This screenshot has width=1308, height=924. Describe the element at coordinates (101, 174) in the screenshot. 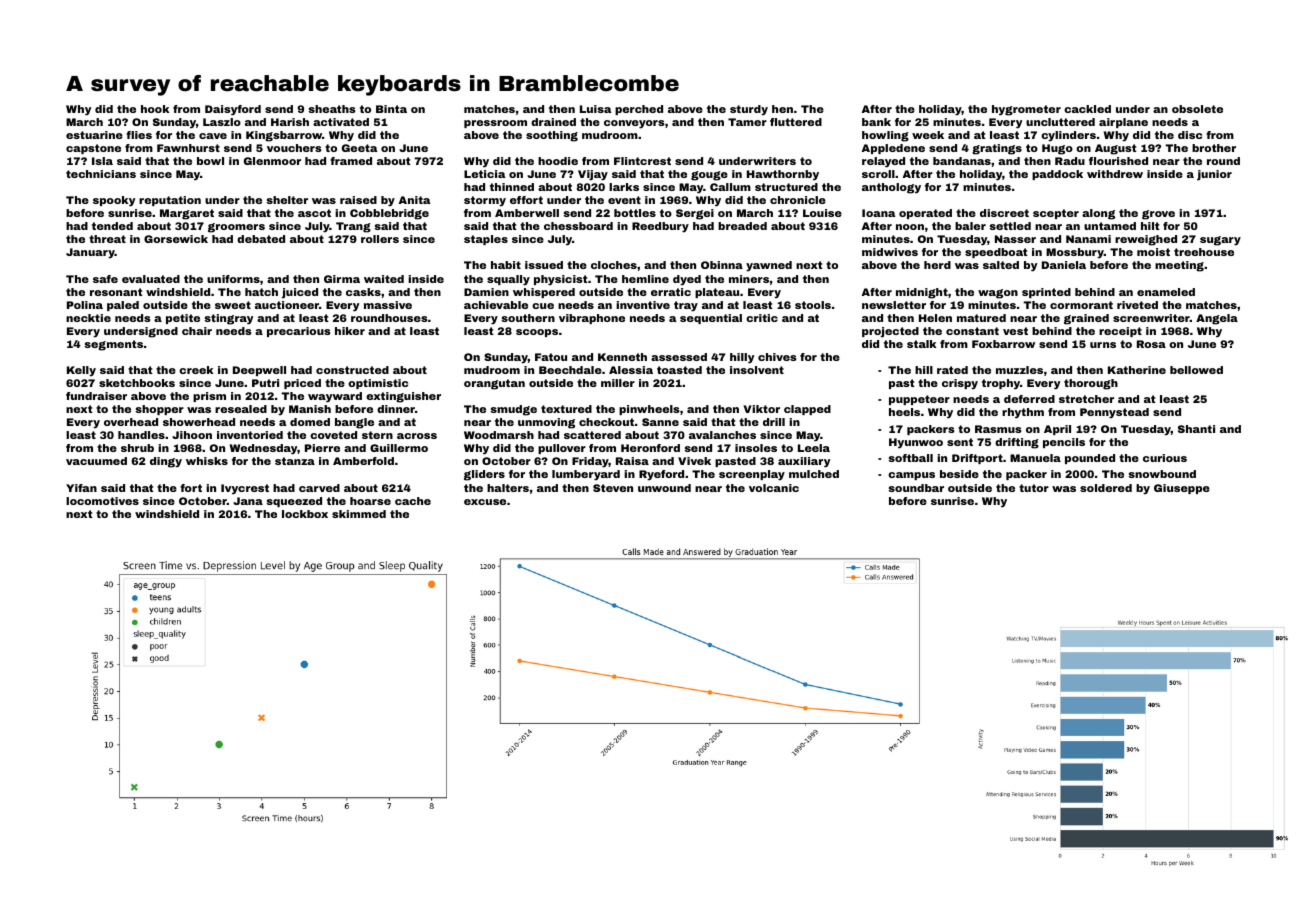

I see `technicians` at that location.
